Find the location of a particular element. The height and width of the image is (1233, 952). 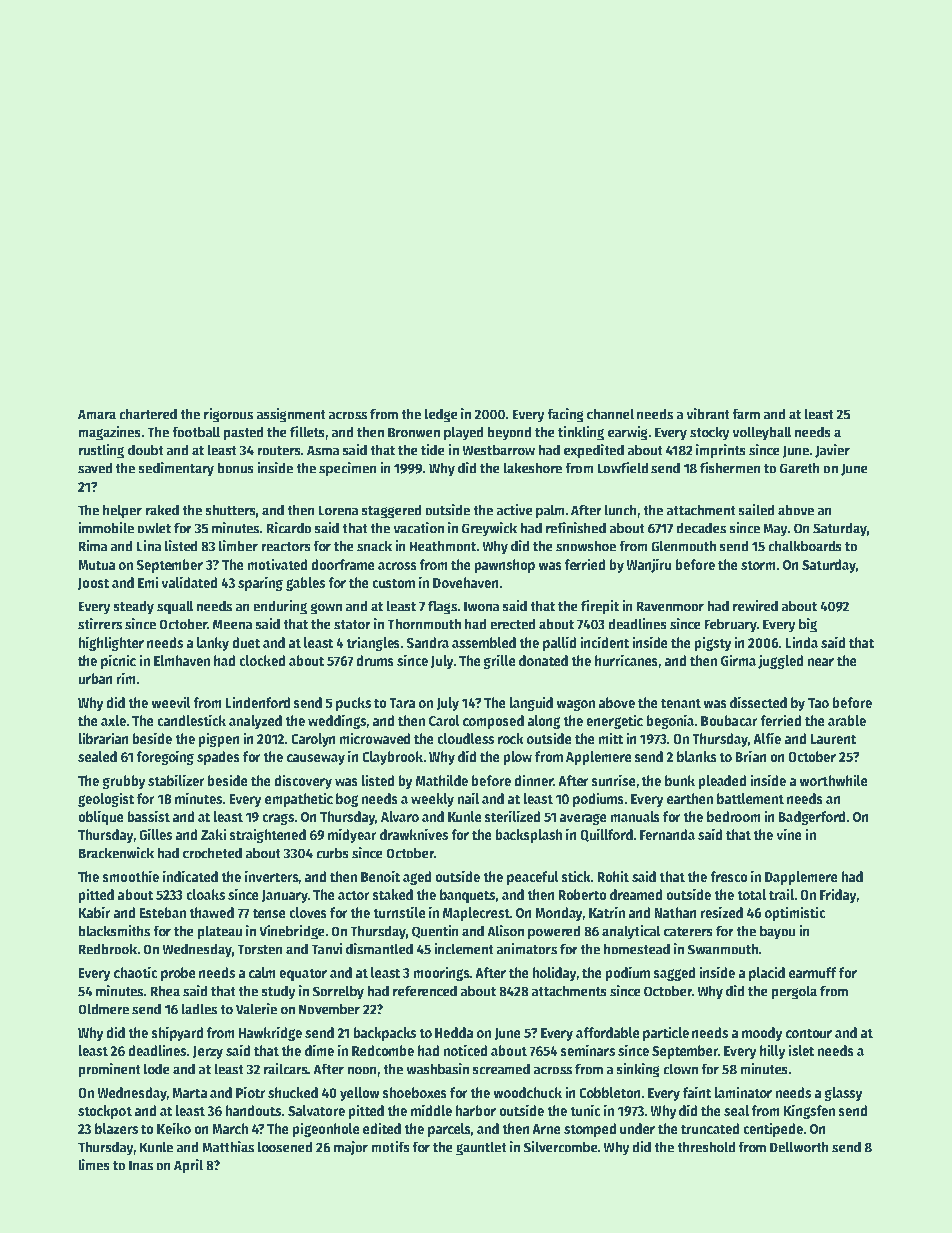

snowshoe is located at coordinates (586, 546).
